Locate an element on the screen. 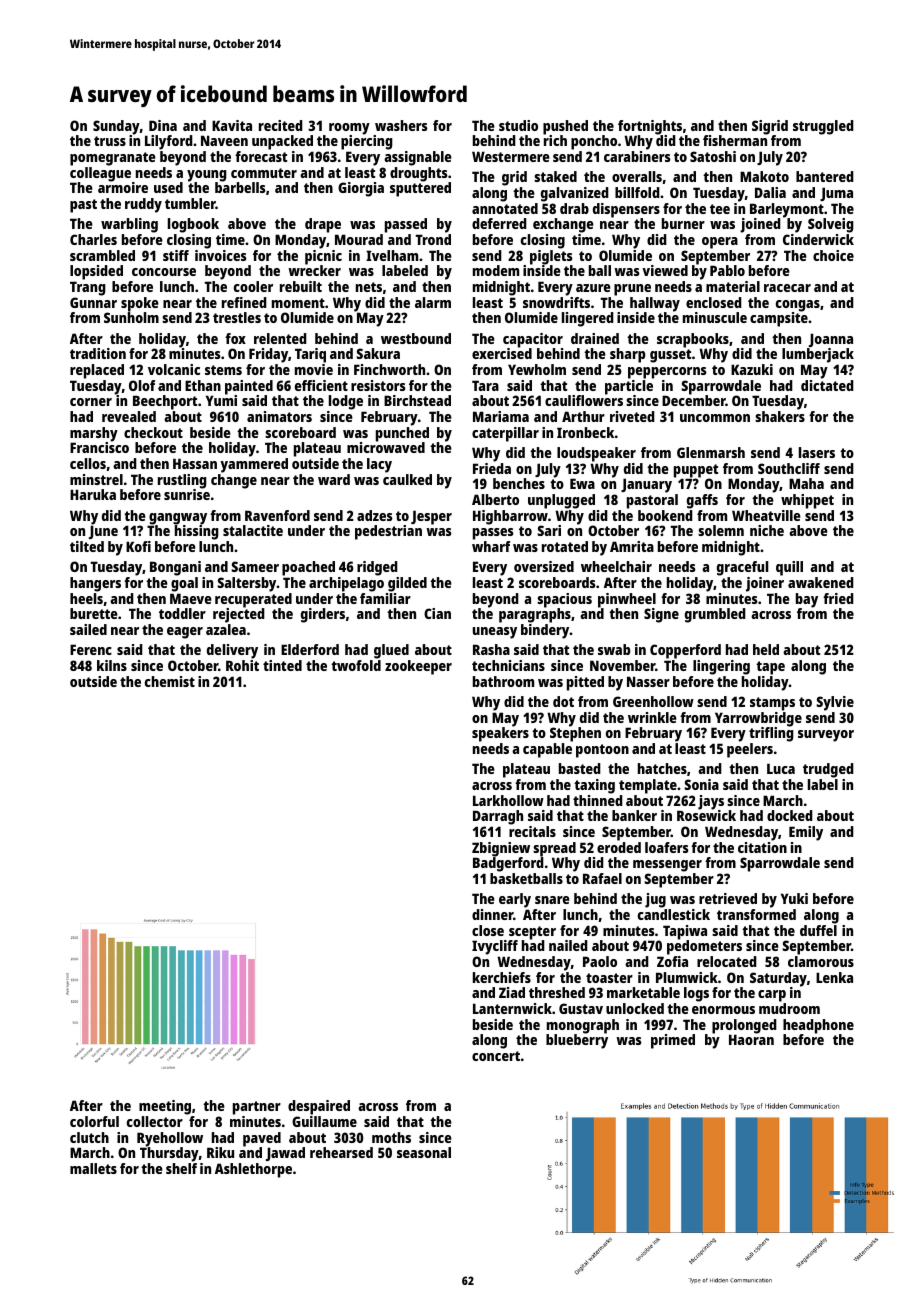  recited is located at coordinates (281, 125).
